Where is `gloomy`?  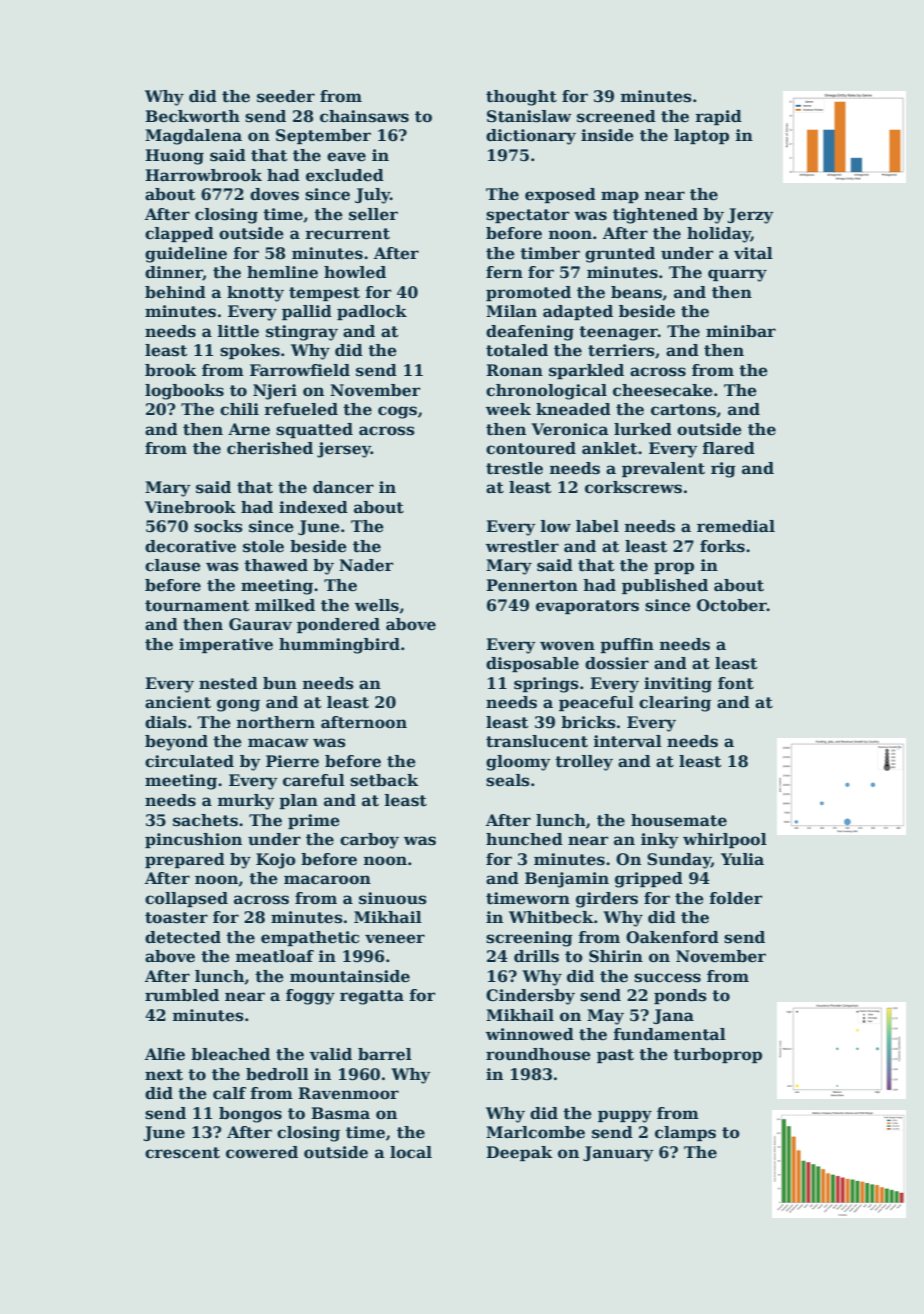
gloomy is located at coordinates (518, 763).
